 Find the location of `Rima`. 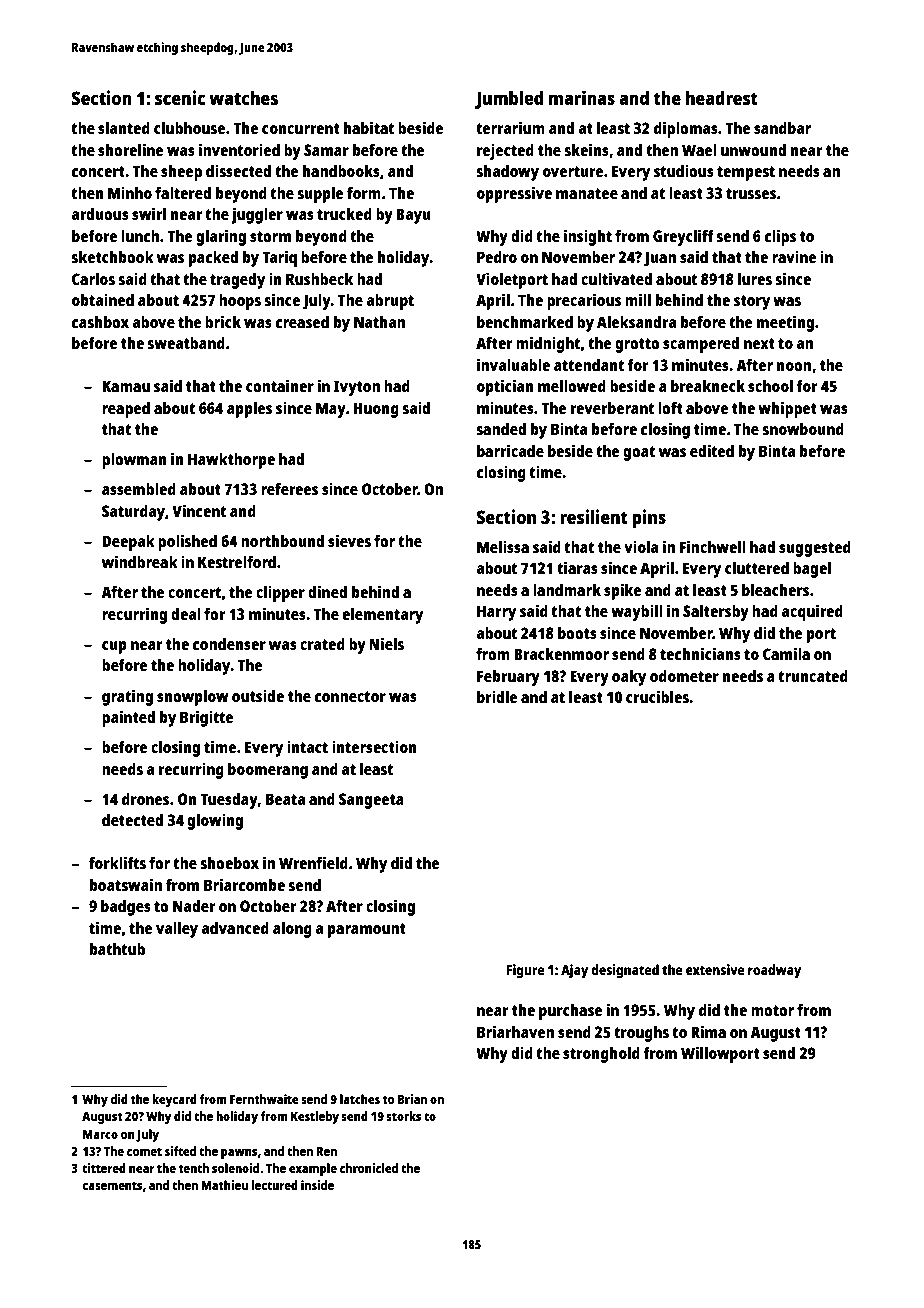

Rima is located at coordinates (708, 1031).
